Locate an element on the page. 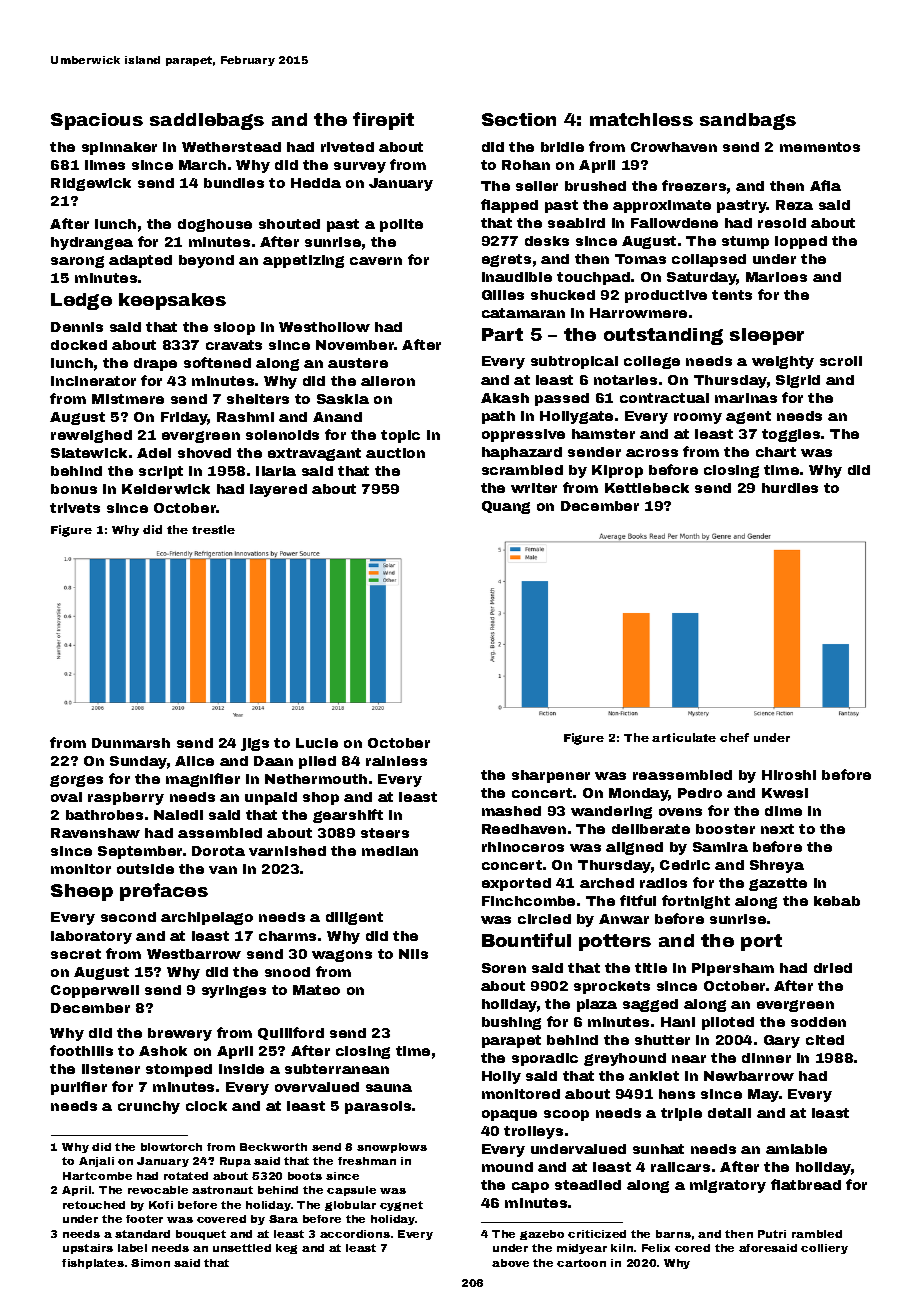  Anjali is located at coordinates (96, 1162).
